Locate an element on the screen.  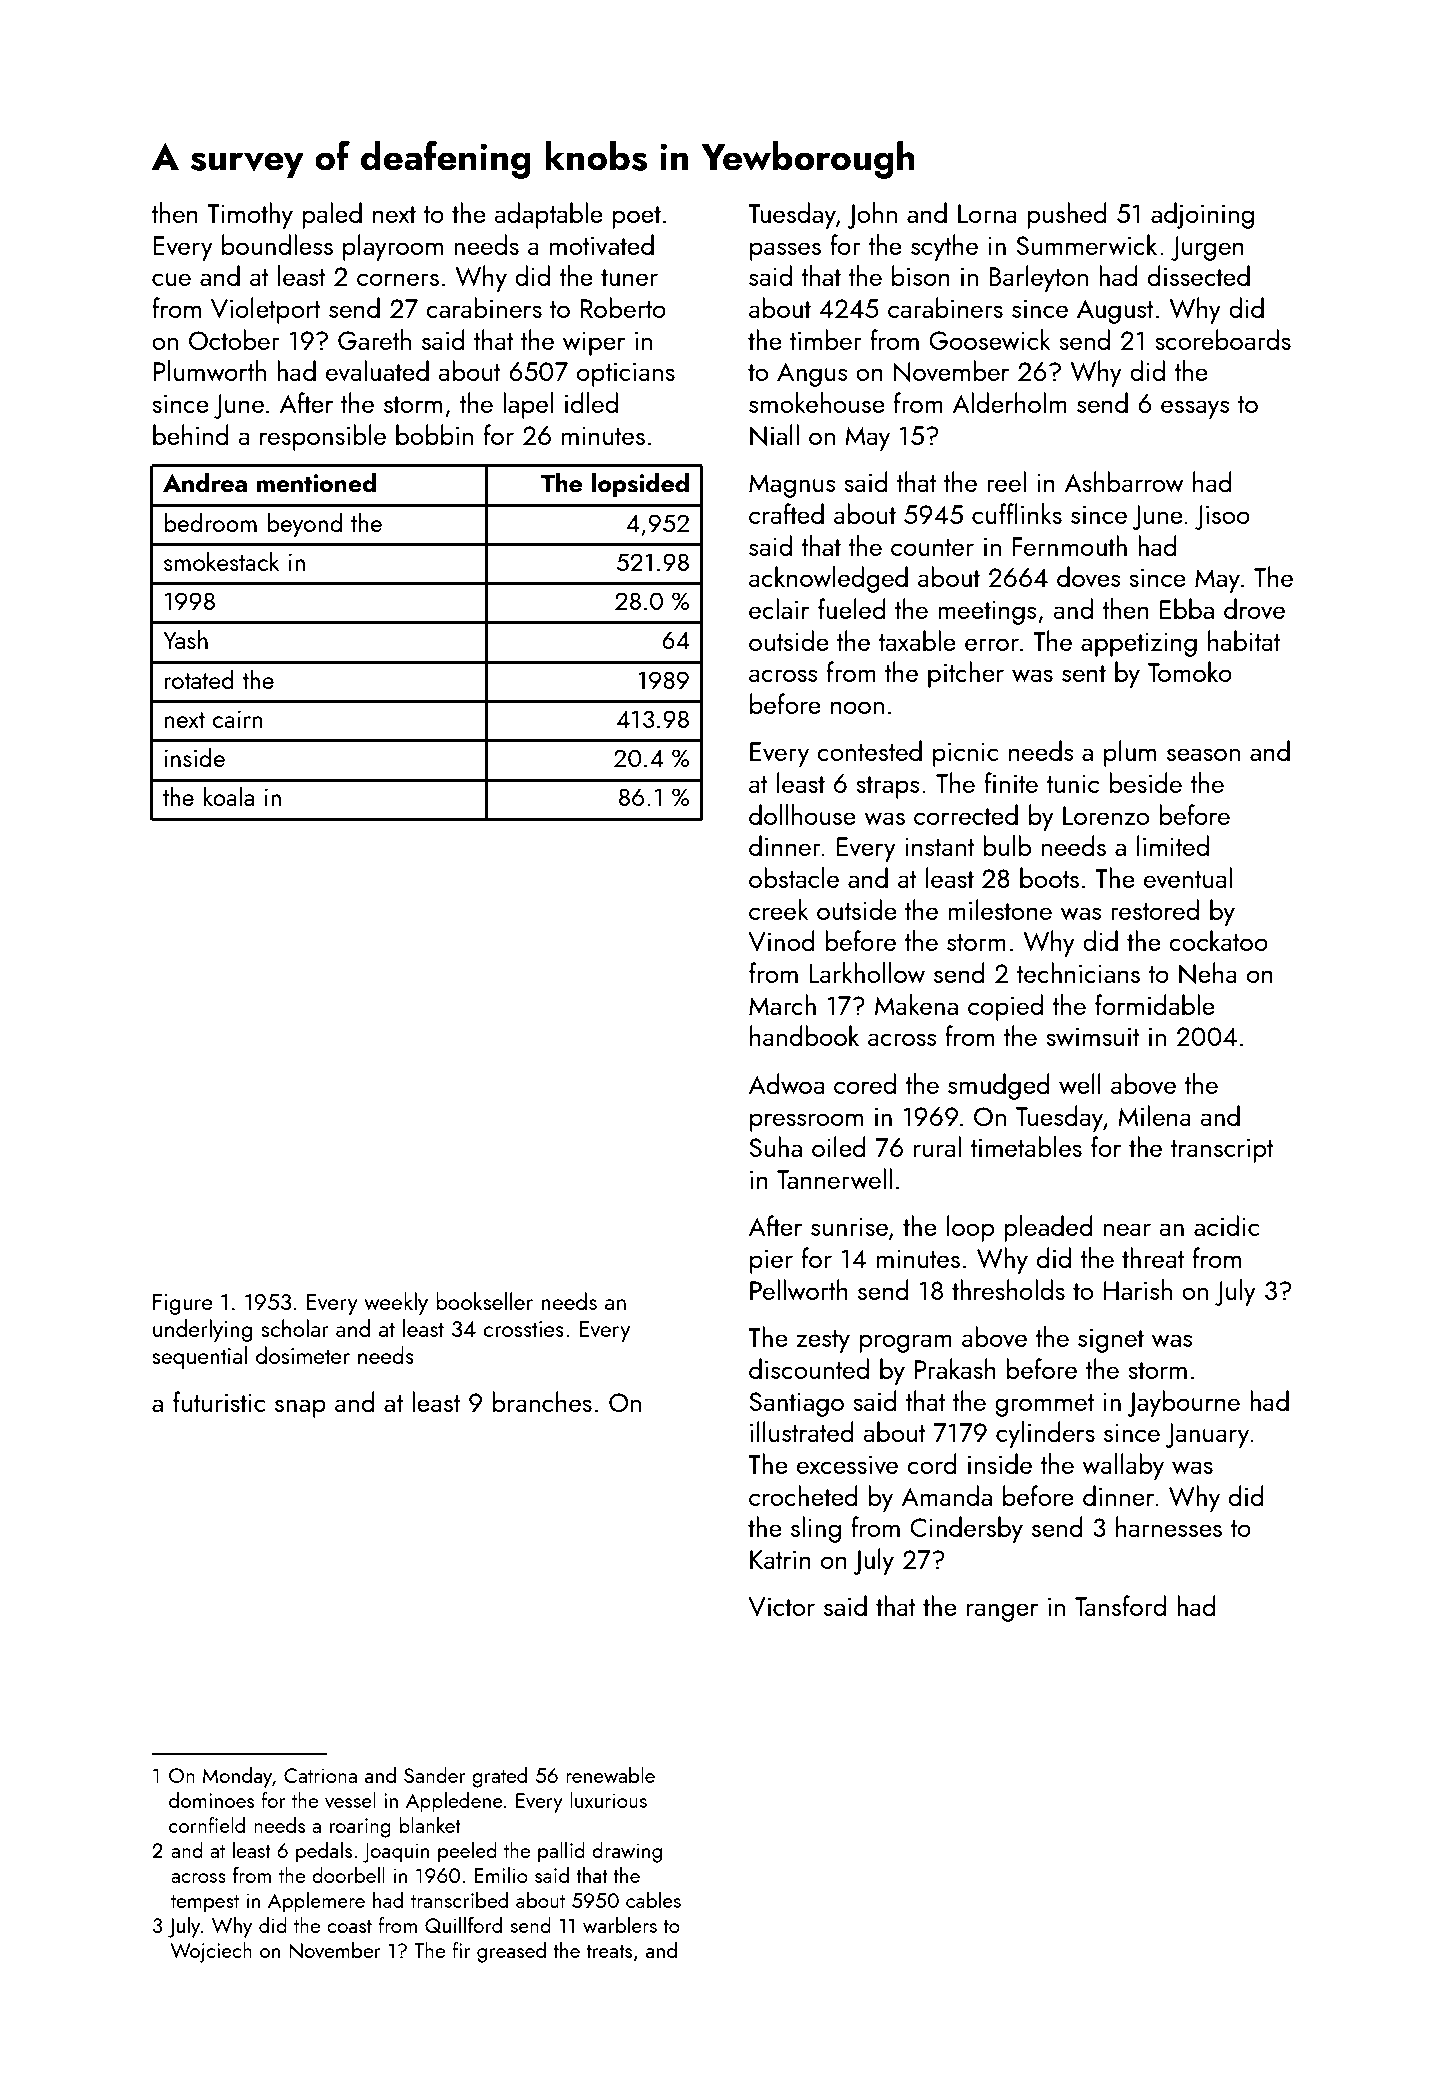
pushed is located at coordinates (1067, 215).
